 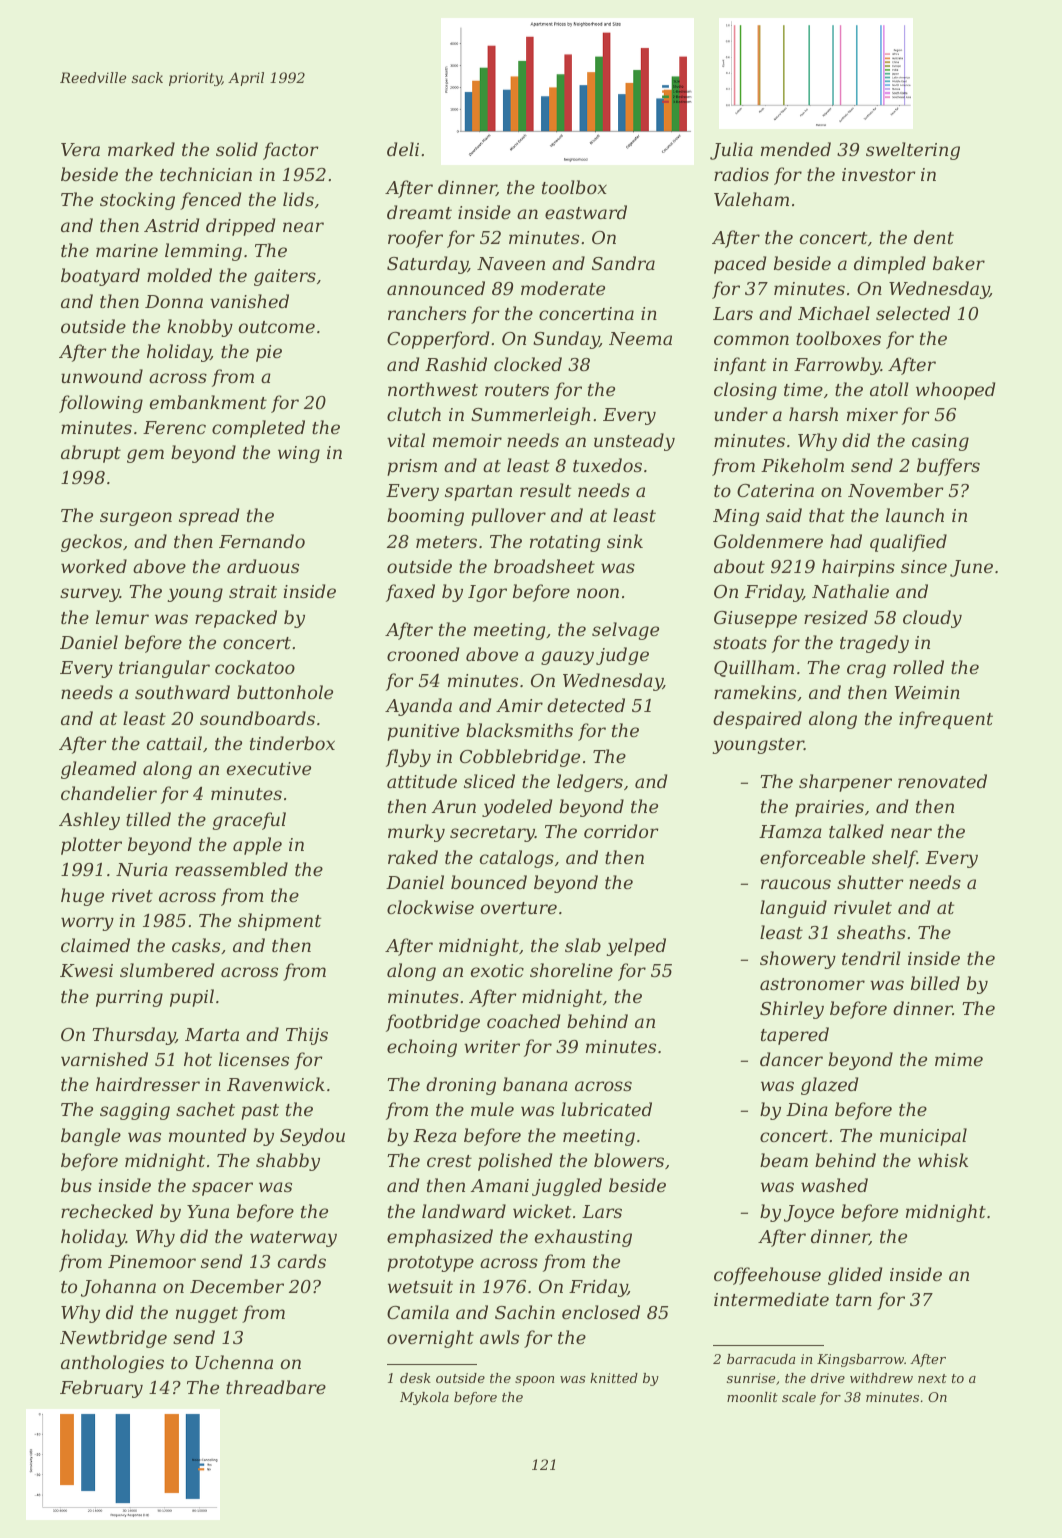 What do you see at coordinates (636, 947) in the screenshot?
I see `yelped` at bounding box center [636, 947].
